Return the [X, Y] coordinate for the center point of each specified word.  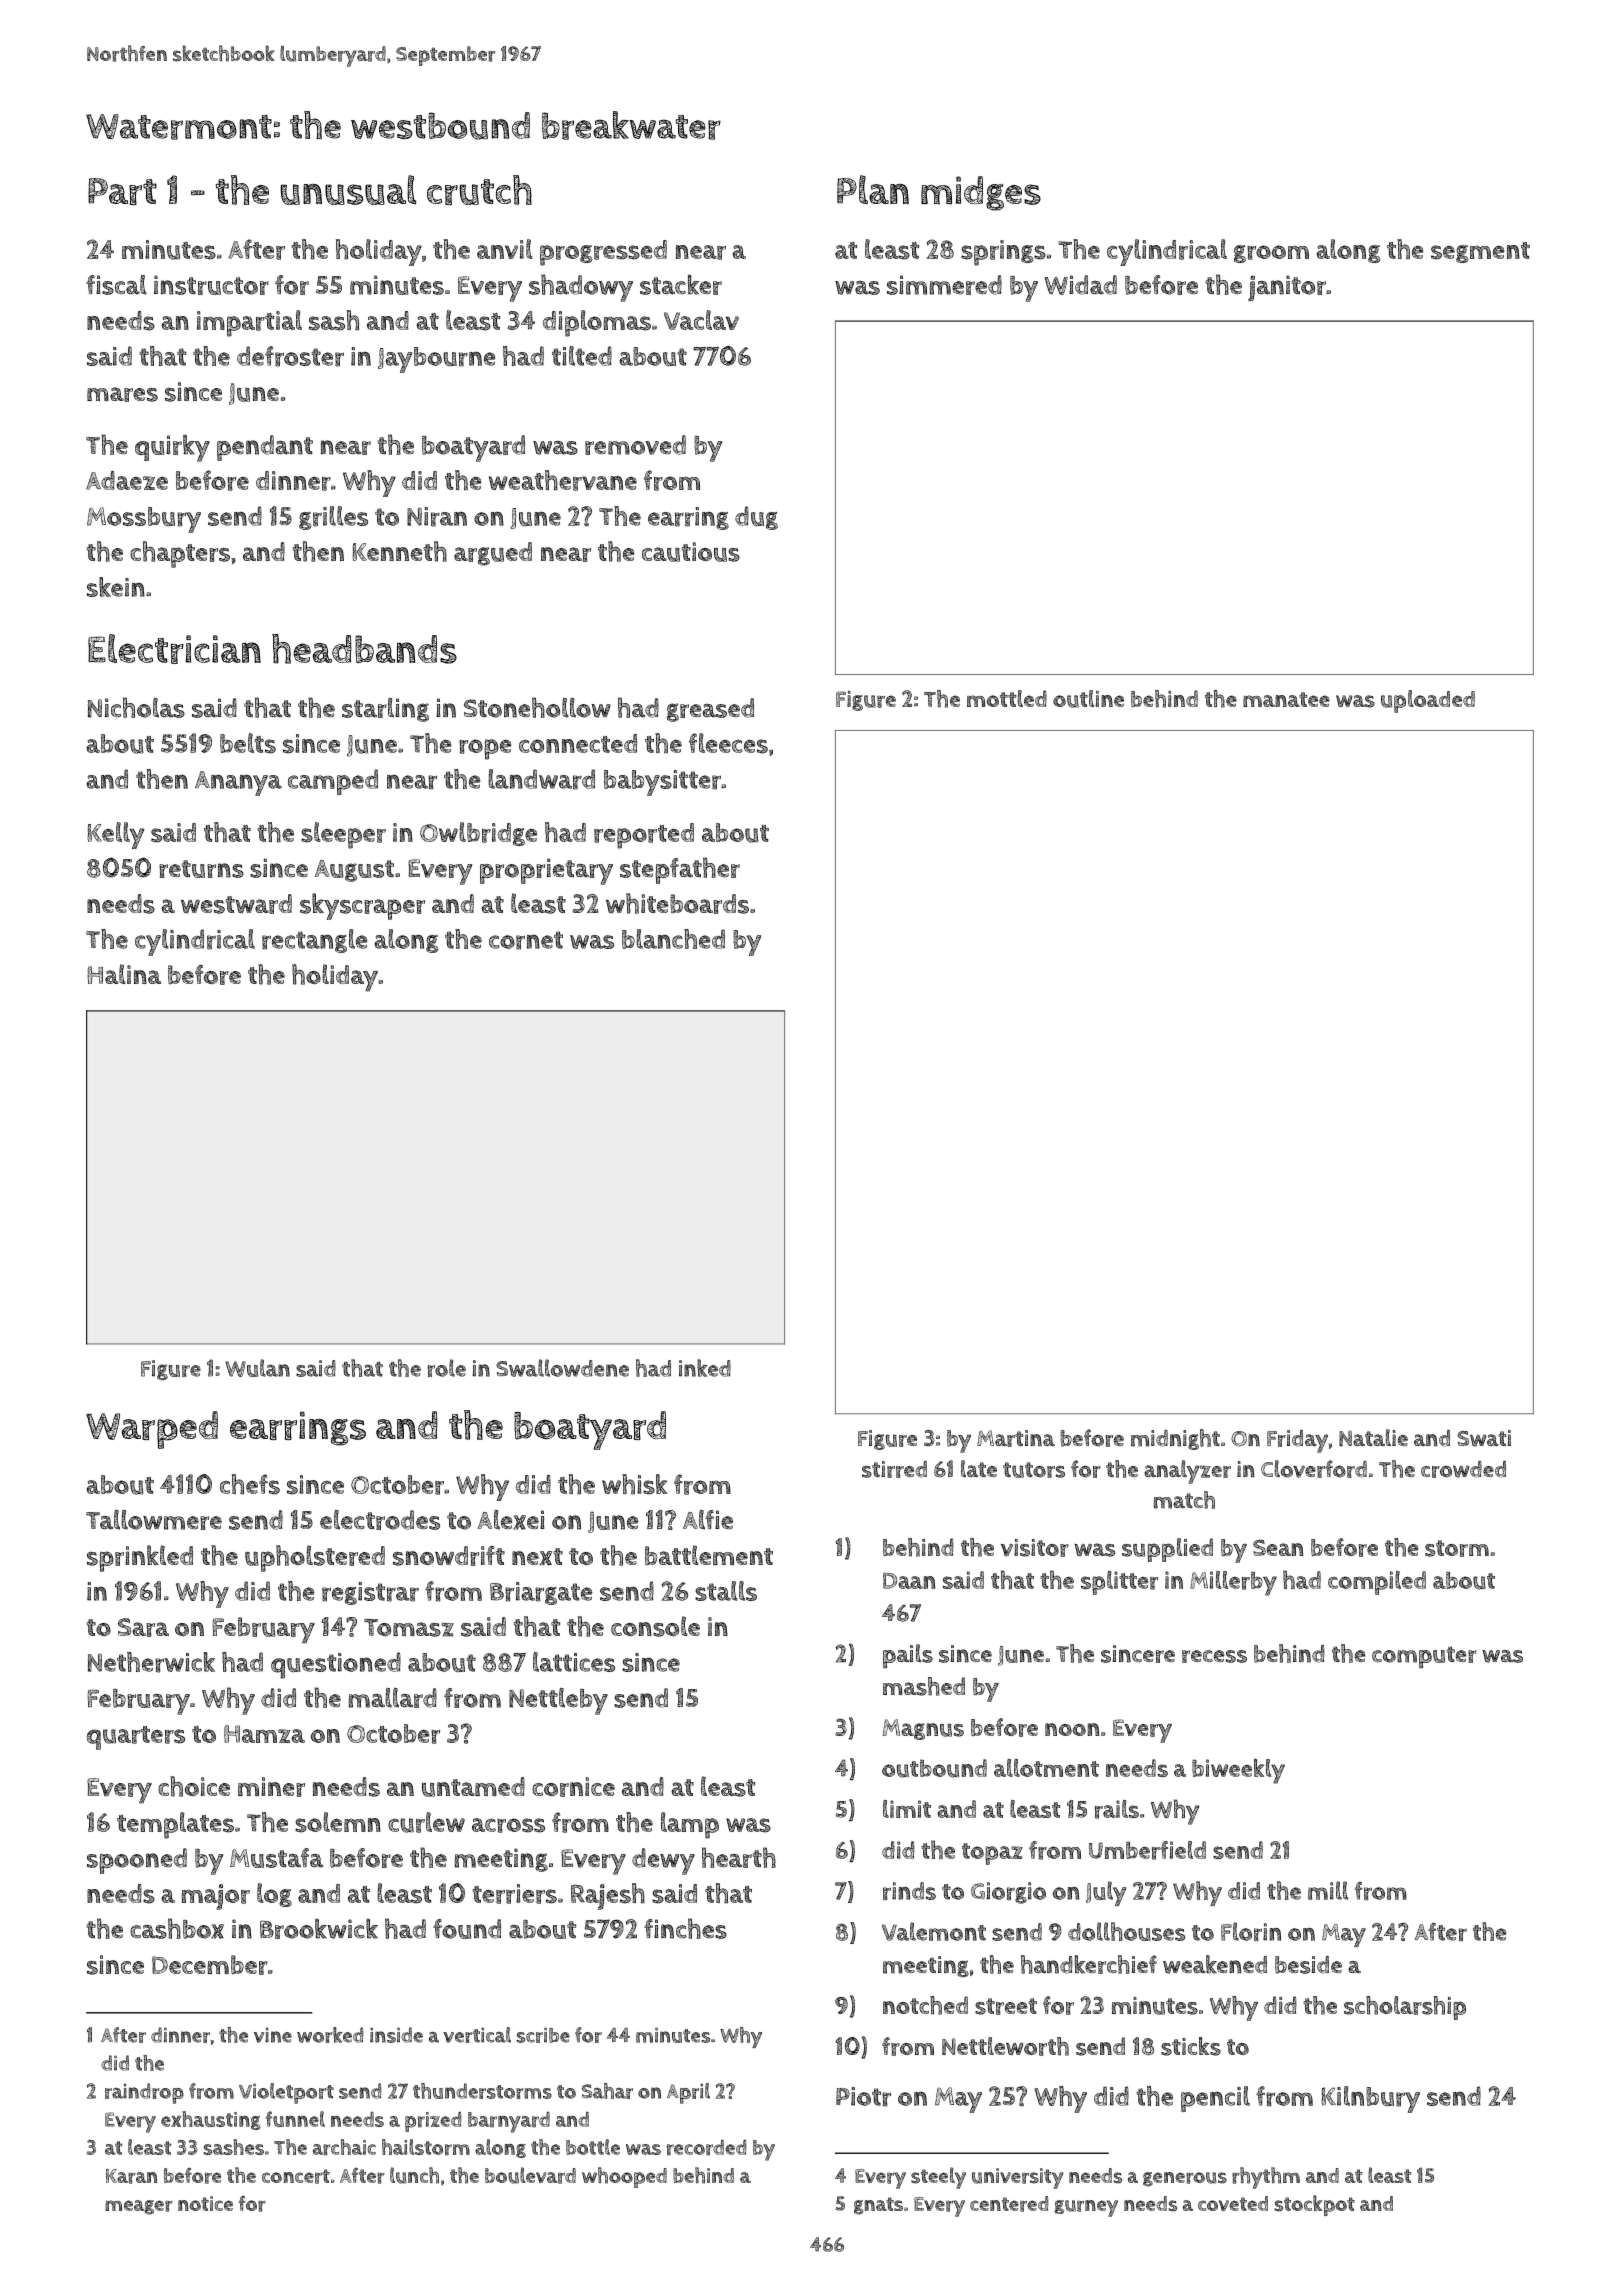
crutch [479, 190]
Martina [1016, 1438]
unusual [348, 190]
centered [1009, 2204]
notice [205, 2203]
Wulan [257, 1368]
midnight [1175, 1439]
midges [981, 193]
